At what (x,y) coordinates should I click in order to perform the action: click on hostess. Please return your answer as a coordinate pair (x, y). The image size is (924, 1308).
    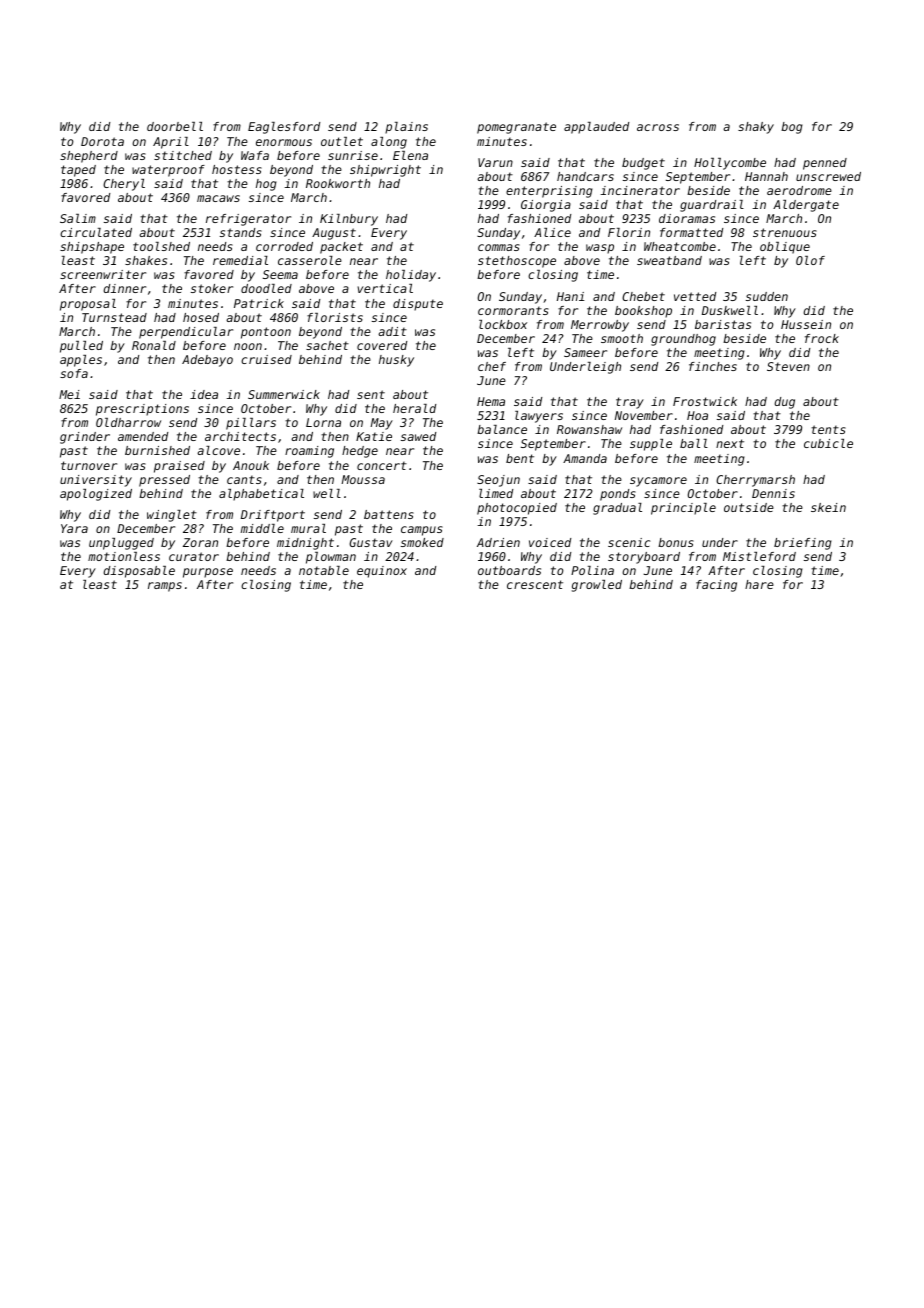
    Looking at the image, I should click on (237, 169).
